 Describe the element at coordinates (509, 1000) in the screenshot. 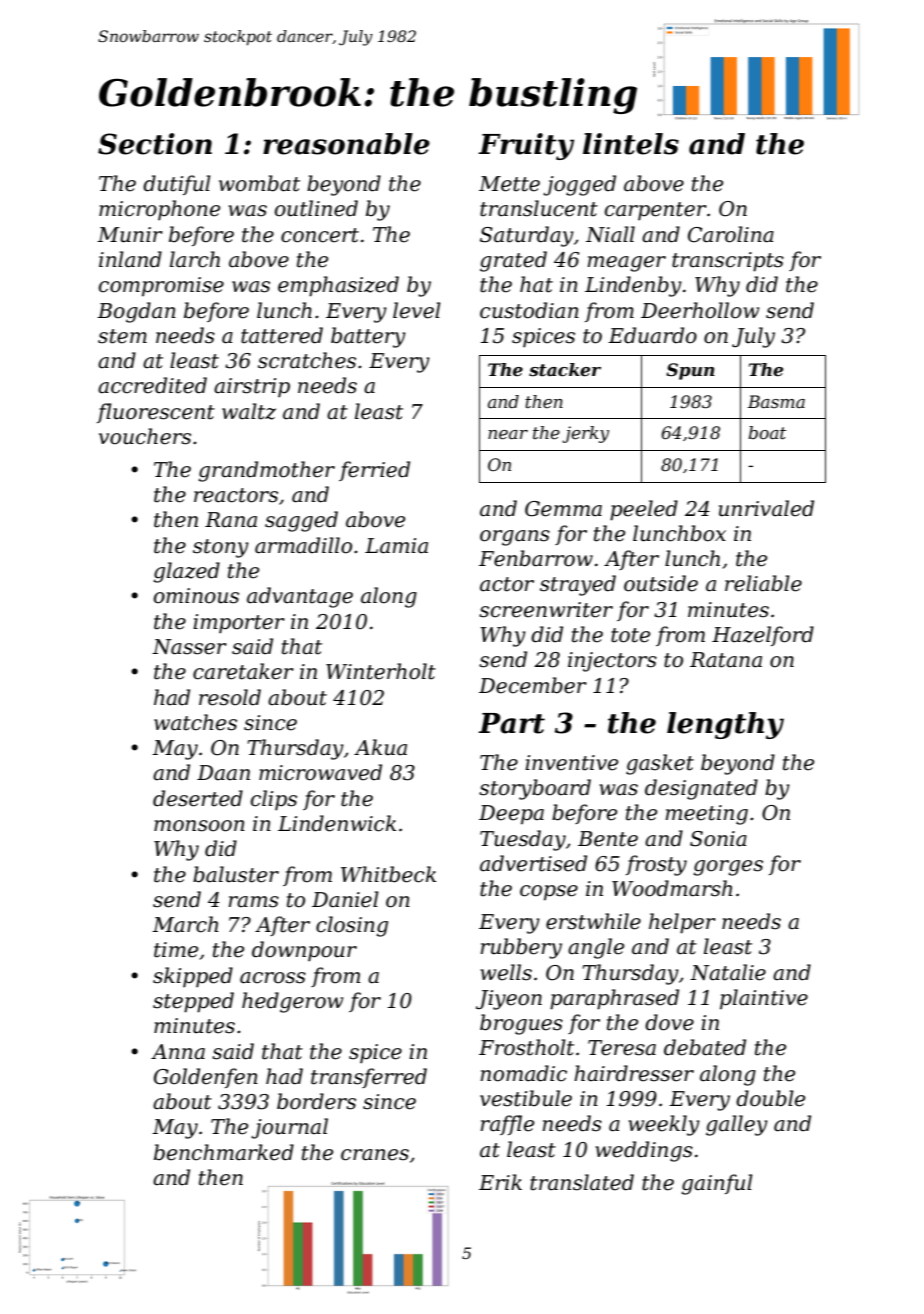

I see `Jiyeon` at that location.
